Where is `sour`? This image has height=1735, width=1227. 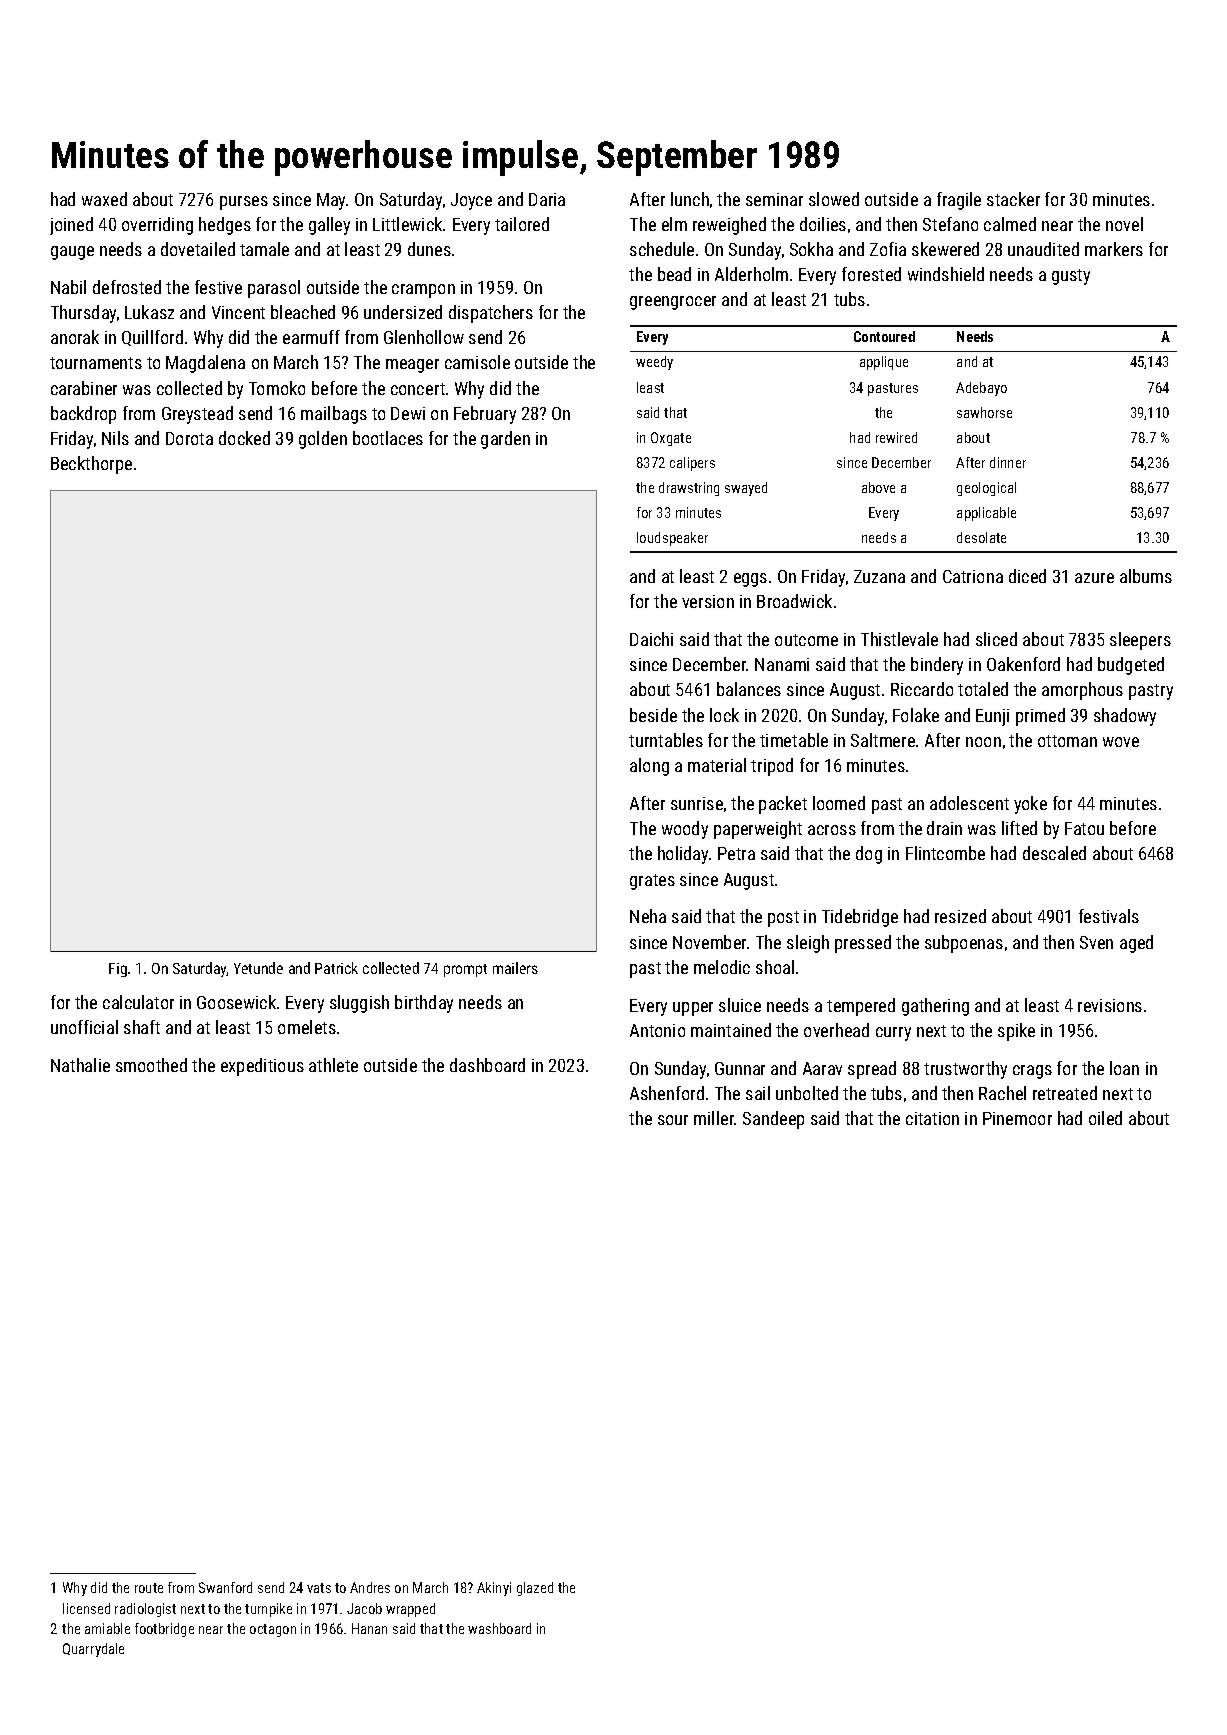 sour is located at coordinates (673, 1120).
